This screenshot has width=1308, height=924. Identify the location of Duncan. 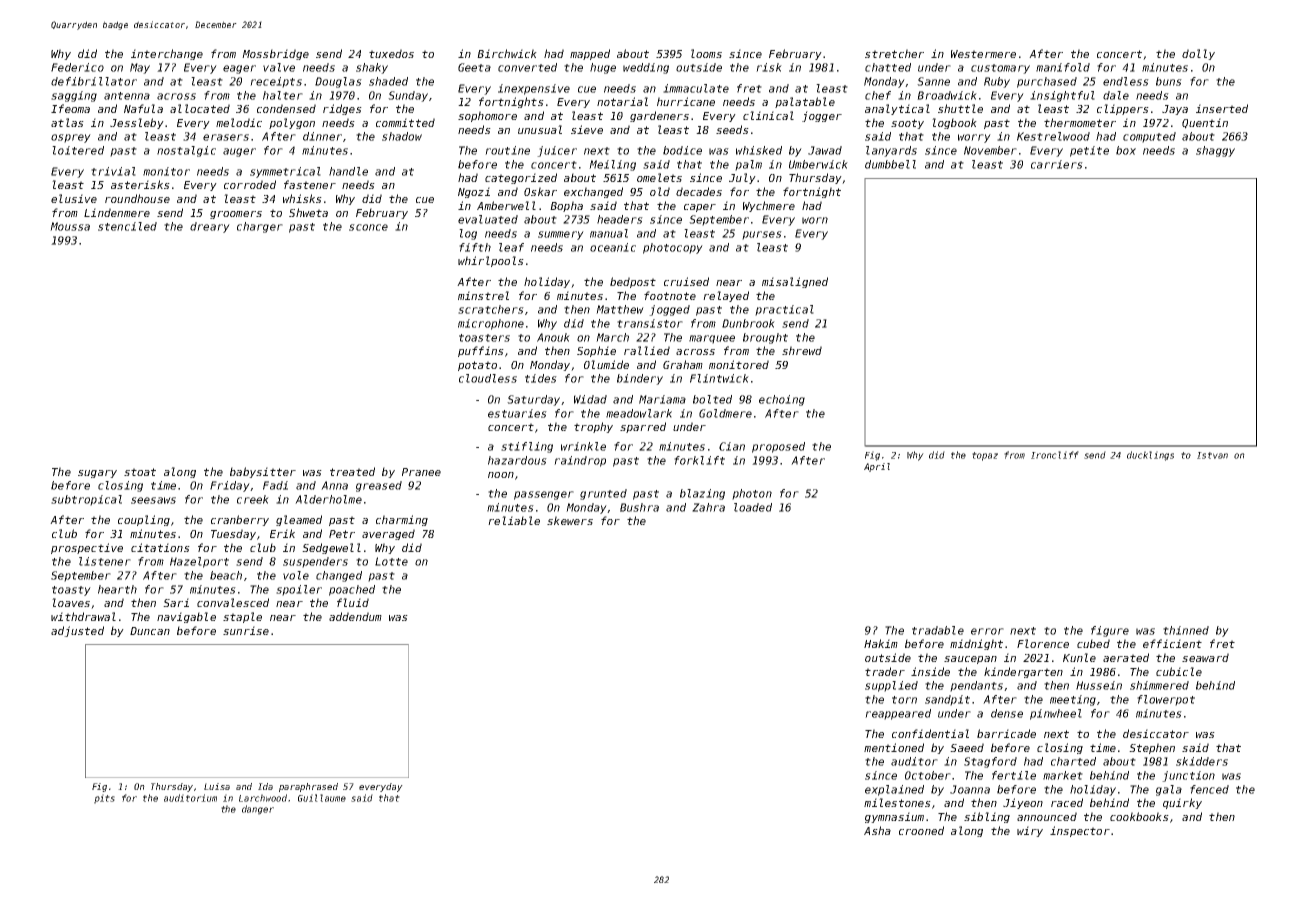
(150, 631).
